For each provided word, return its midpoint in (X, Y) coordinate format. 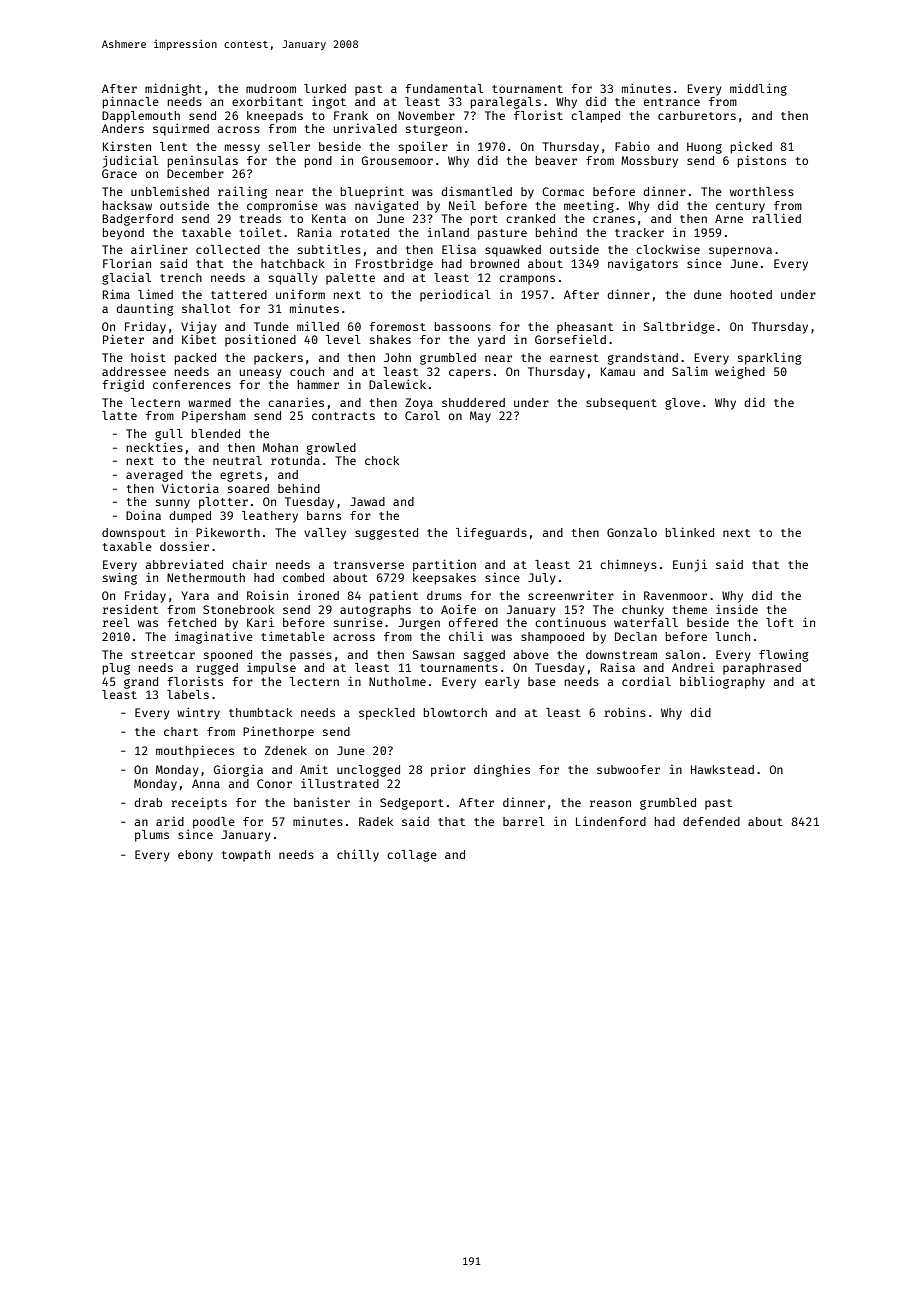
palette (350, 279)
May (480, 417)
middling (758, 89)
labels (188, 694)
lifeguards (491, 533)
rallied (776, 218)
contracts (343, 416)
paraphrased (762, 669)
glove (682, 404)
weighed (740, 372)
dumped (190, 517)
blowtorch (455, 712)
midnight (173, 89)
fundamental (444, 88)
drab (148, 802)
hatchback (293, 263)
